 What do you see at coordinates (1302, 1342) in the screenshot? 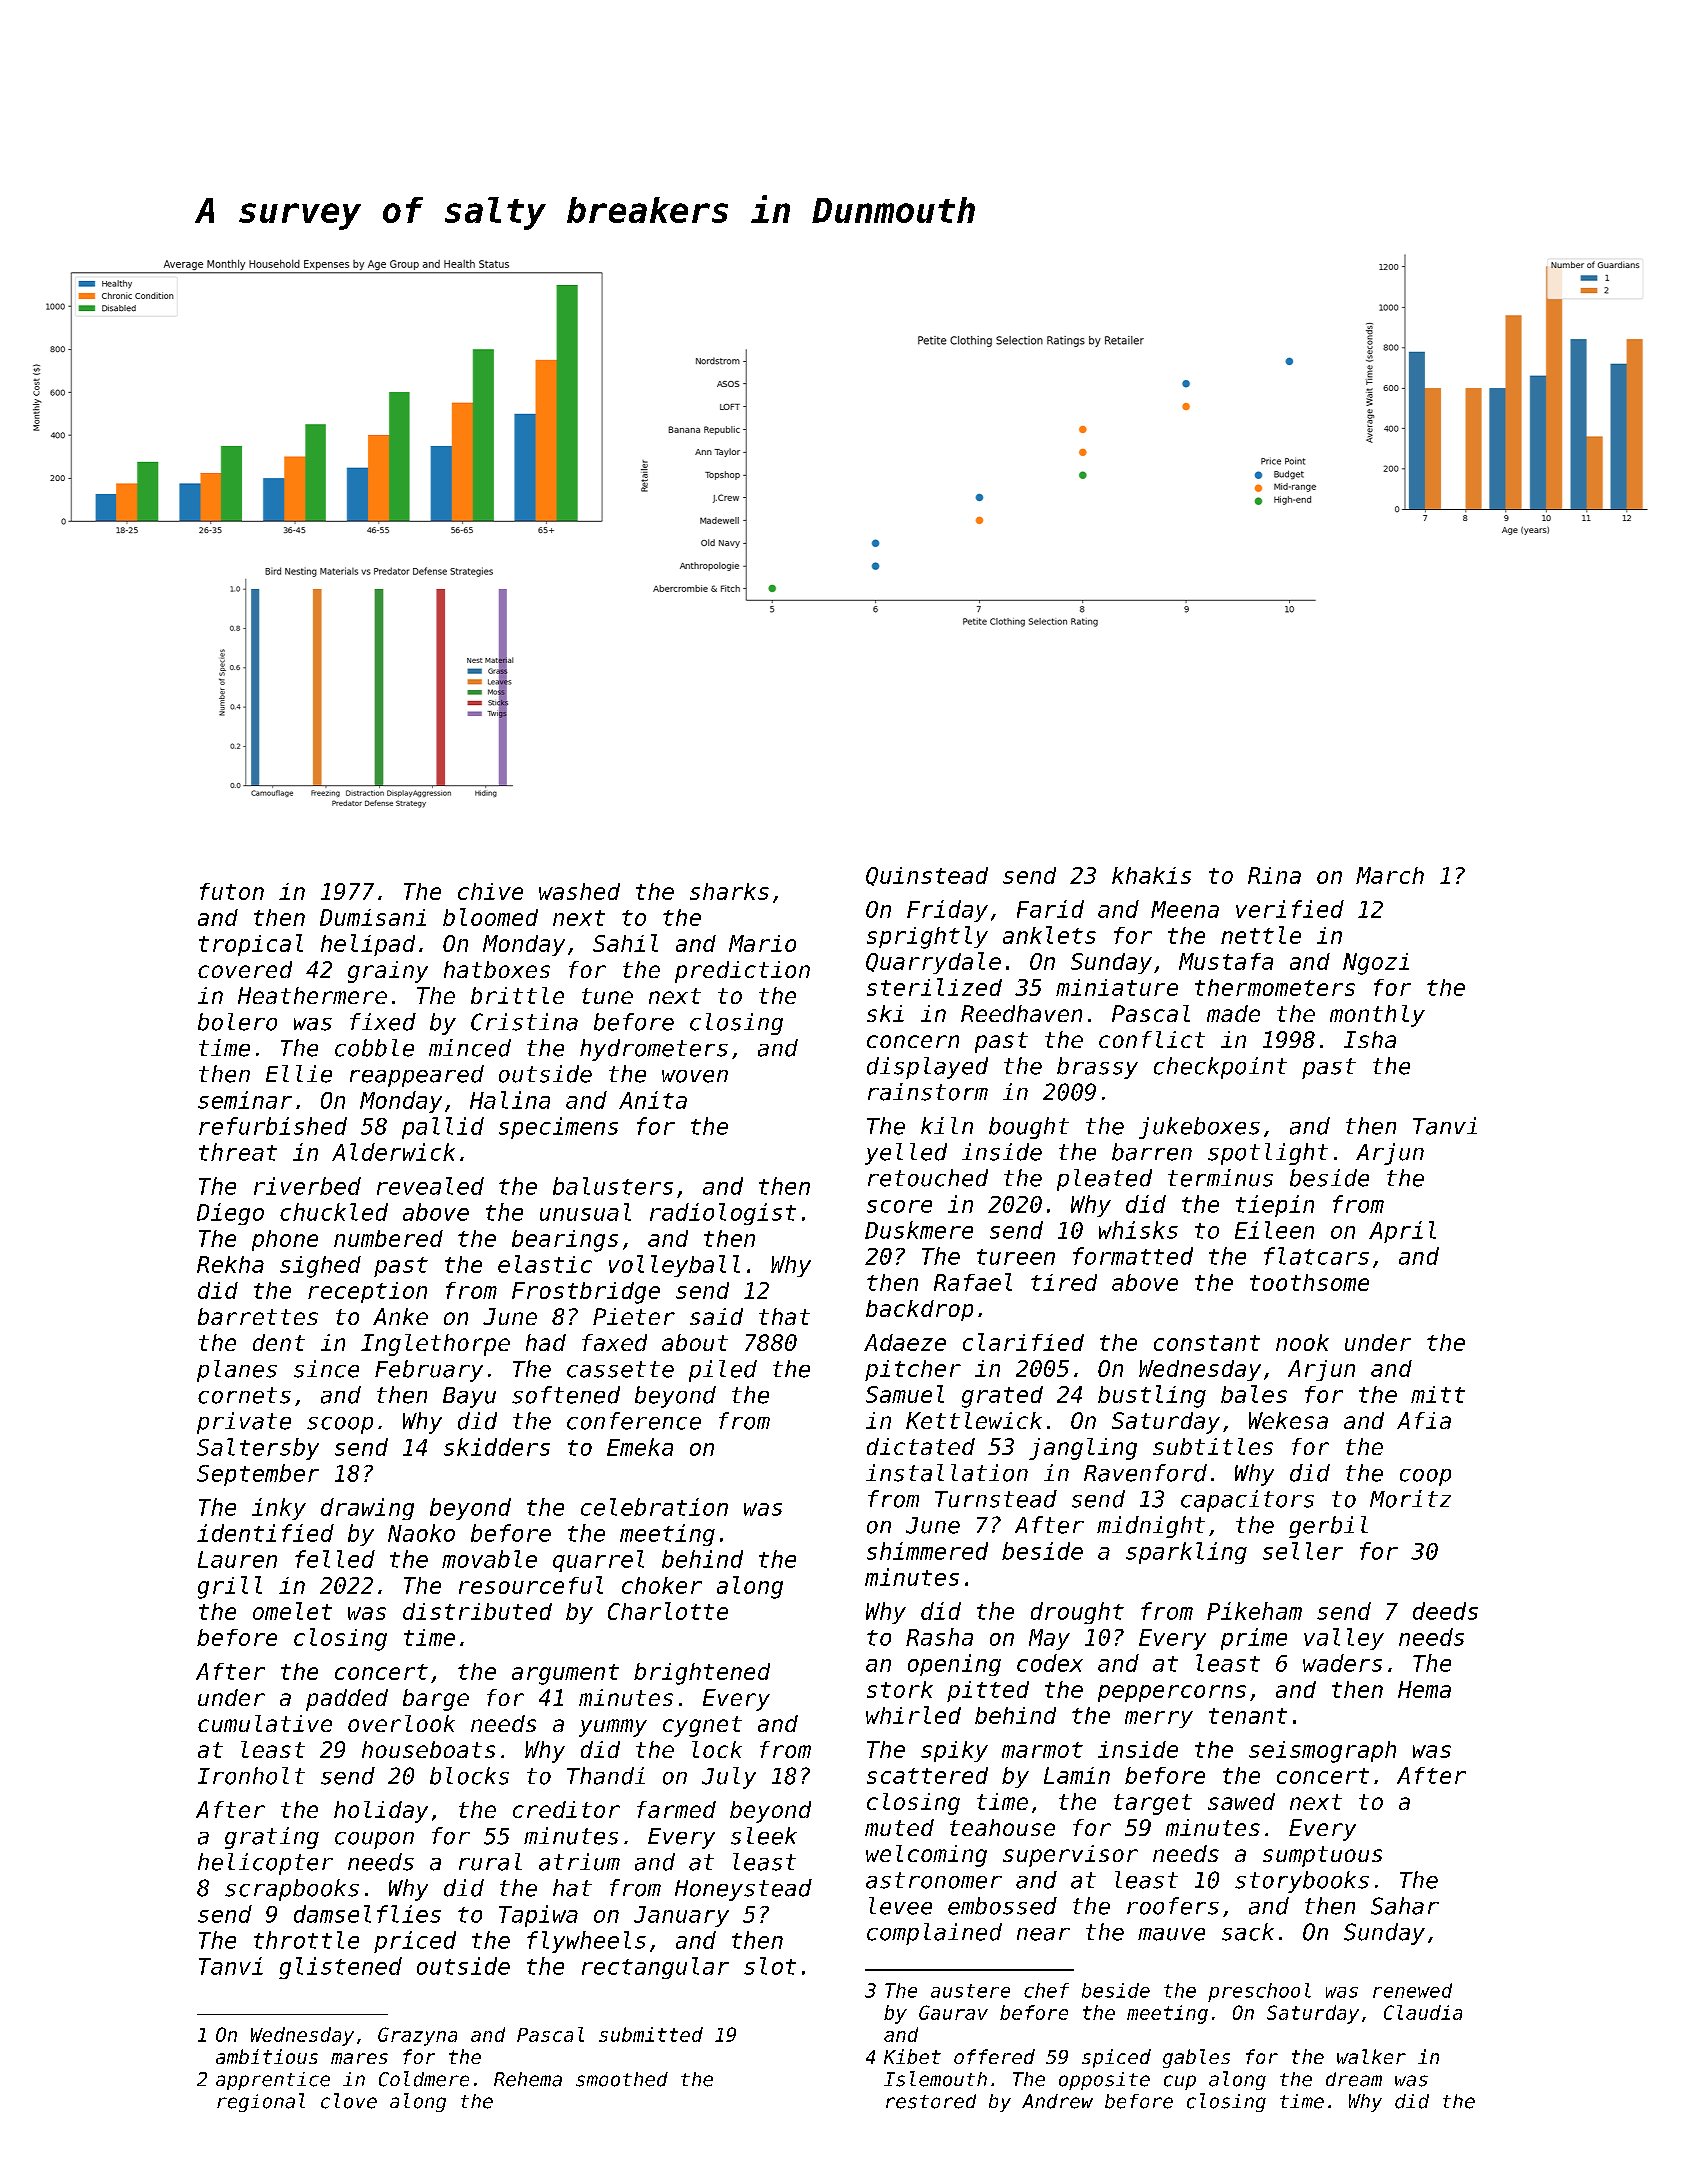
I see `nook` at bounding box center [1302, 1342].
